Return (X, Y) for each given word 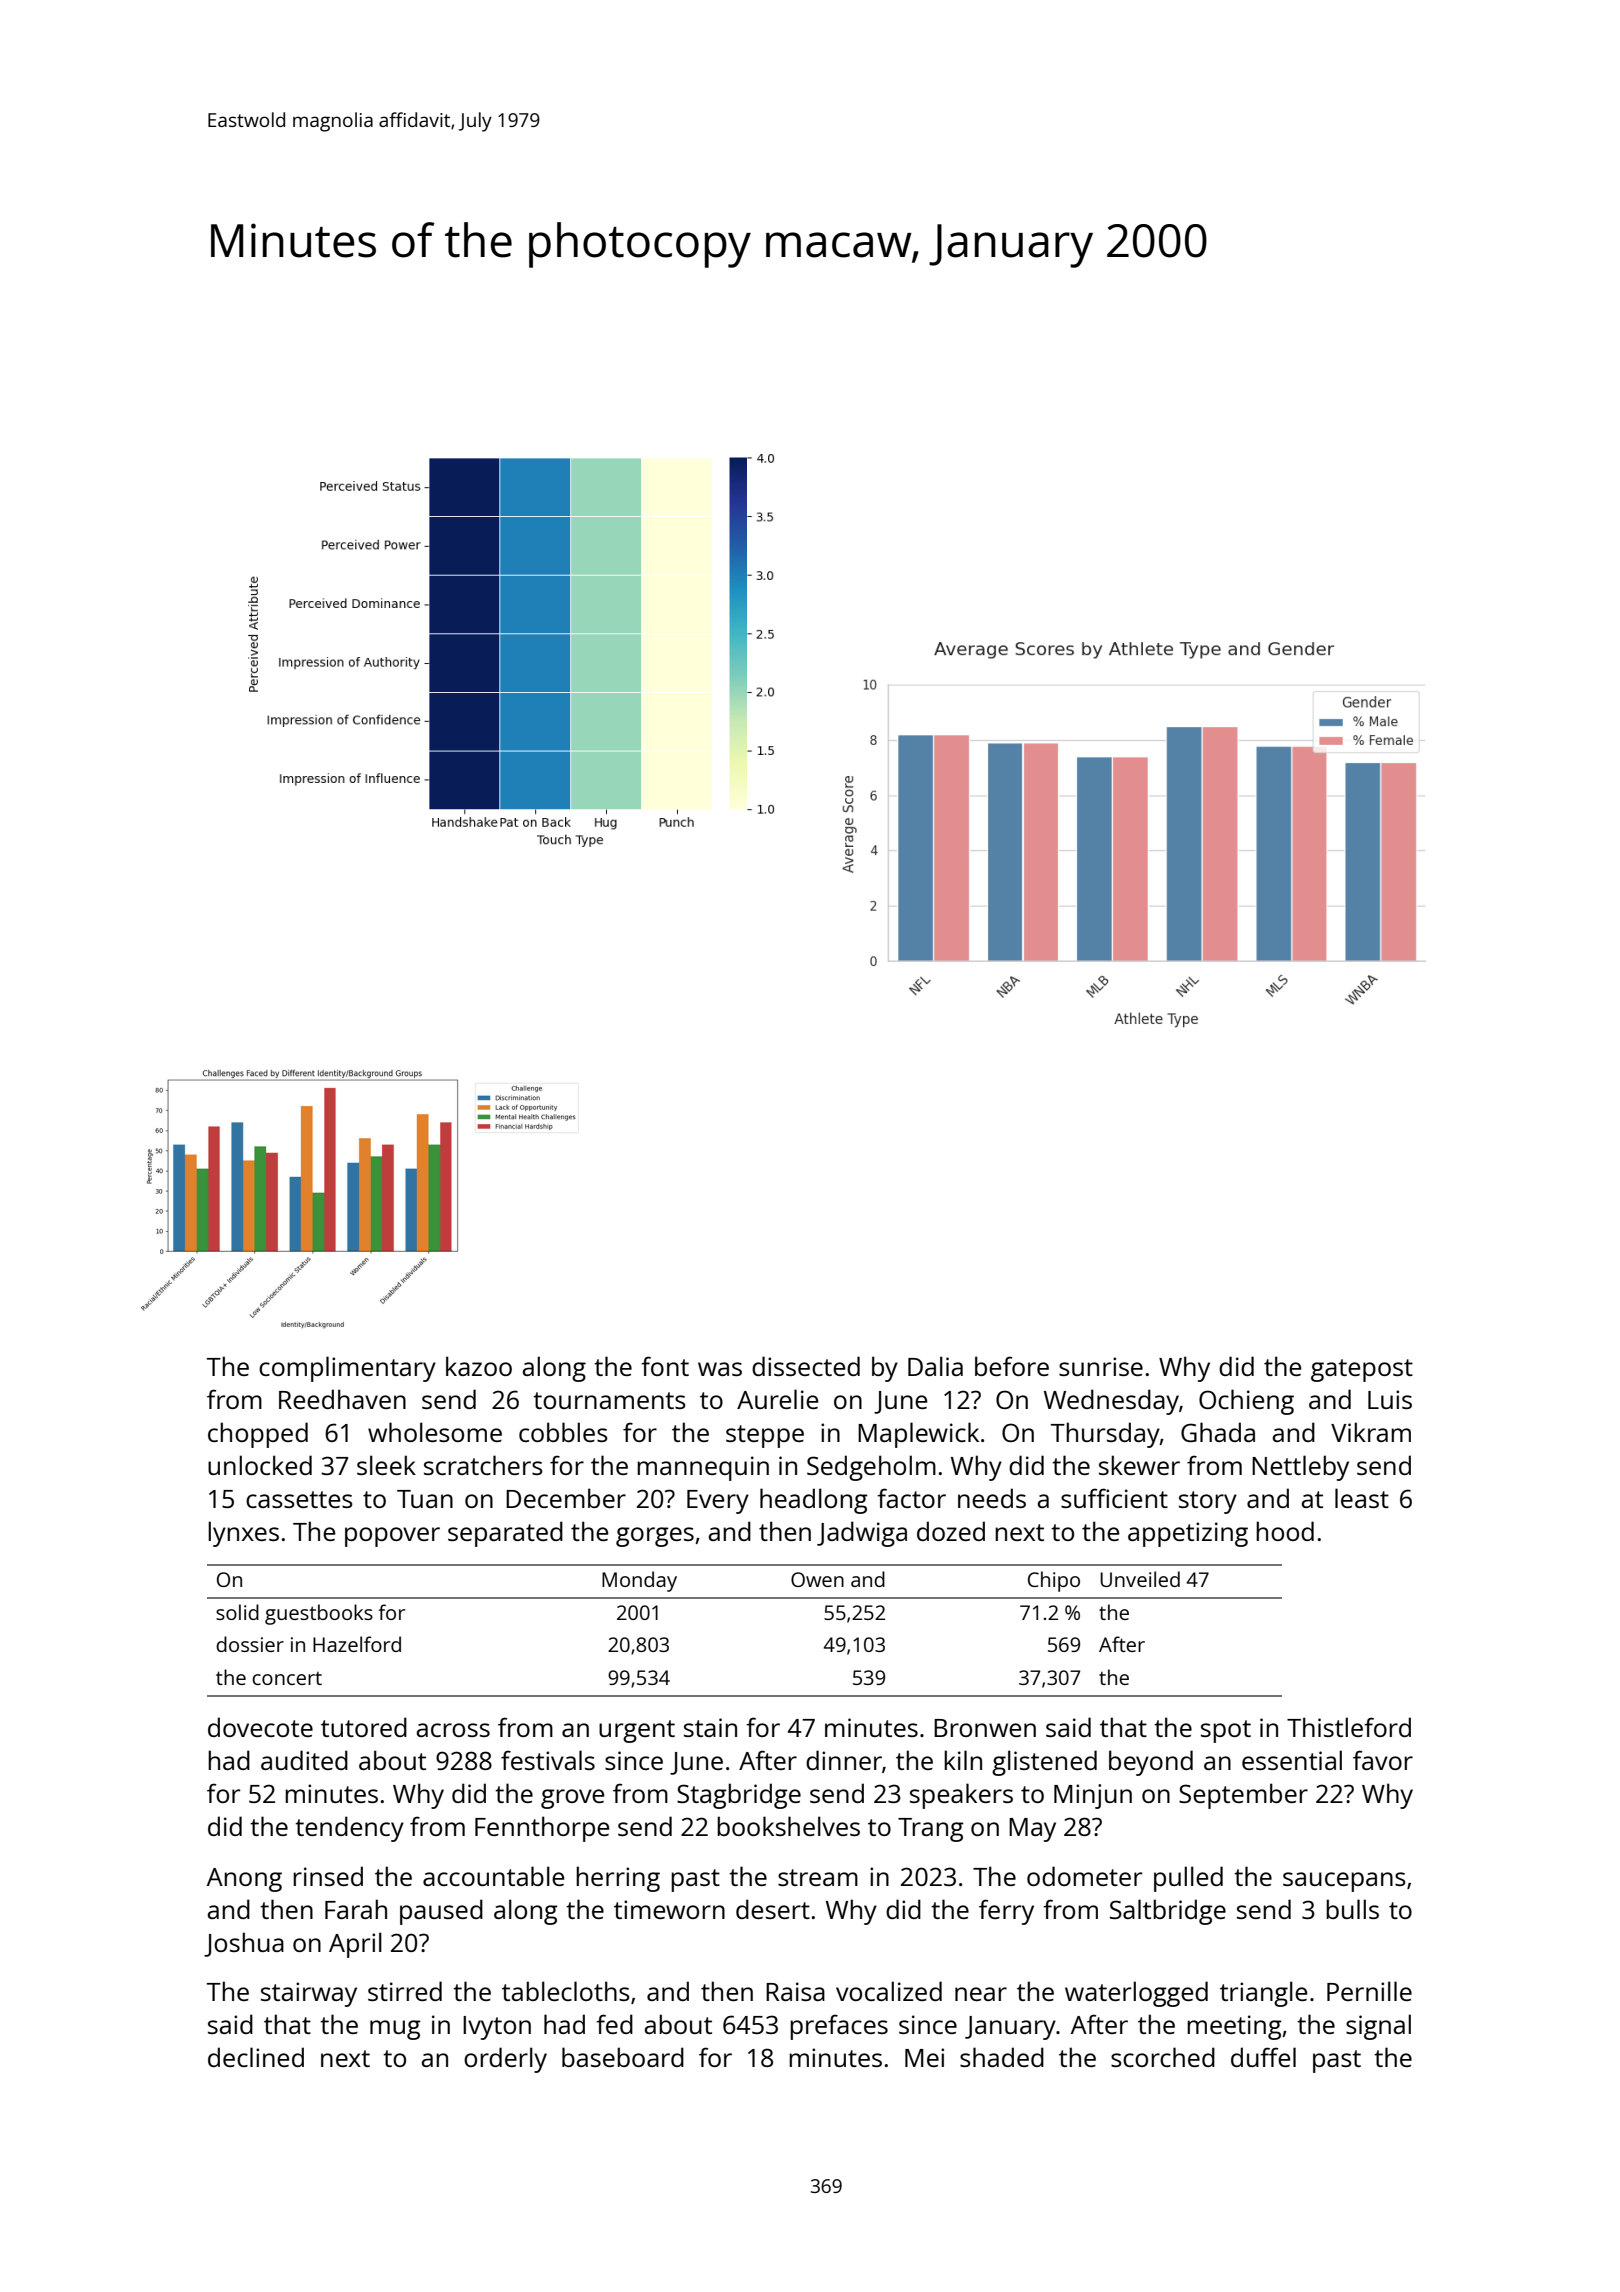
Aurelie (777, 1399)
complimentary (347, 1369)
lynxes (243, 1534)
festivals (548, 1760)
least (1362, 1498)
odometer (1084, 1876)
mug (395, 2030)
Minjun (1093, 1796)
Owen (817, 1579)
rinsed (328, 1876)
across (453, 1730)
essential (1292, 1760)
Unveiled (1140, 1579)
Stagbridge (739, 1796)
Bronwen (985, 1728)
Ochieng (1246, 1402)
